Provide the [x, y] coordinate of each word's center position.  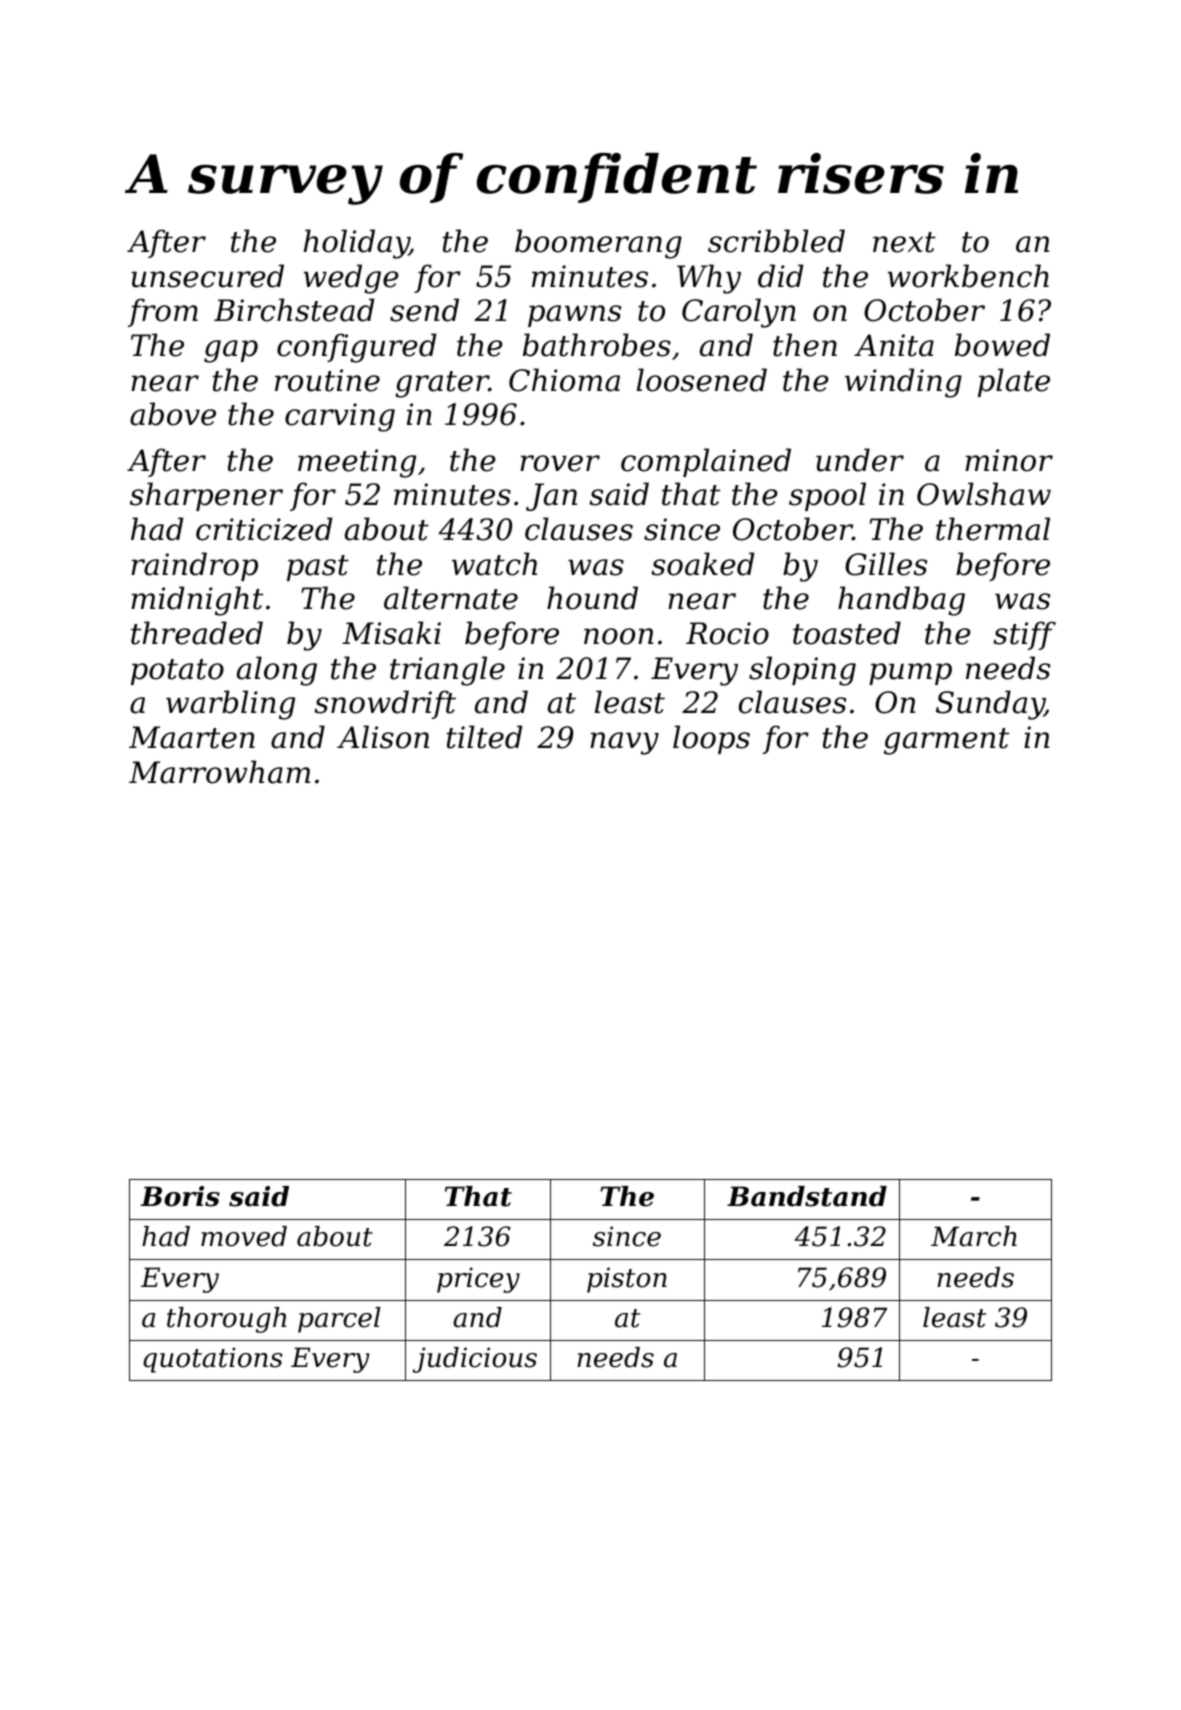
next [904, 242]
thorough [226, 1320]
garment [946, 741]
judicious [475, 1360]
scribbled [776, 241]
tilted [484, 737]
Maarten [192, 737]
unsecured [207, 276]
